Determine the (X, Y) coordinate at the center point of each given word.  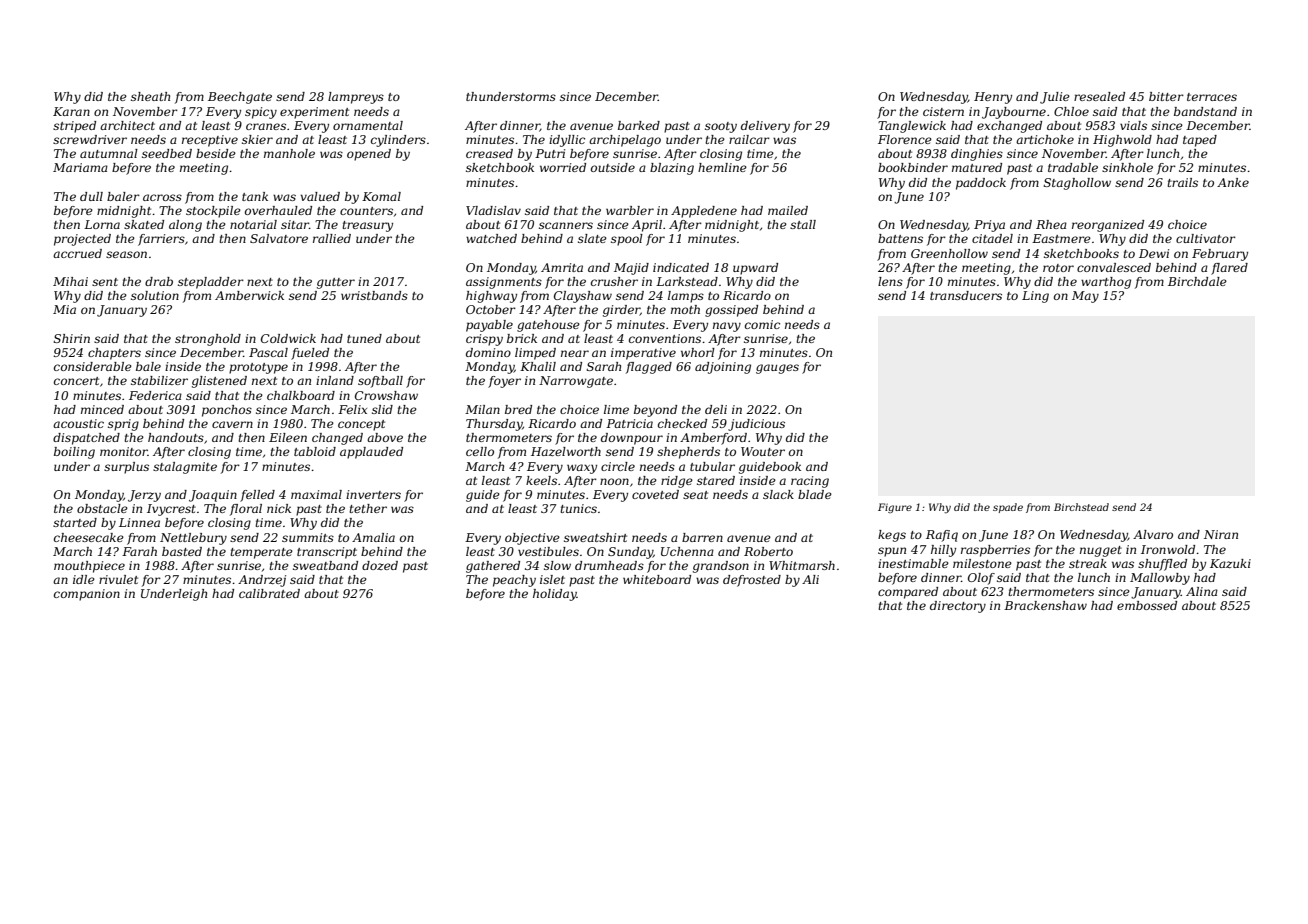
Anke (1233, 182)
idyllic (567, 141)
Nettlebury (193, 539)
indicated (681, 267)
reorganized (1108, 226)
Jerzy (144, 496)
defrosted (752, 581)
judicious (756, 425)
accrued (77, 253)
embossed (1147, 605)
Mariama (80, 167)
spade (1008, 508)
